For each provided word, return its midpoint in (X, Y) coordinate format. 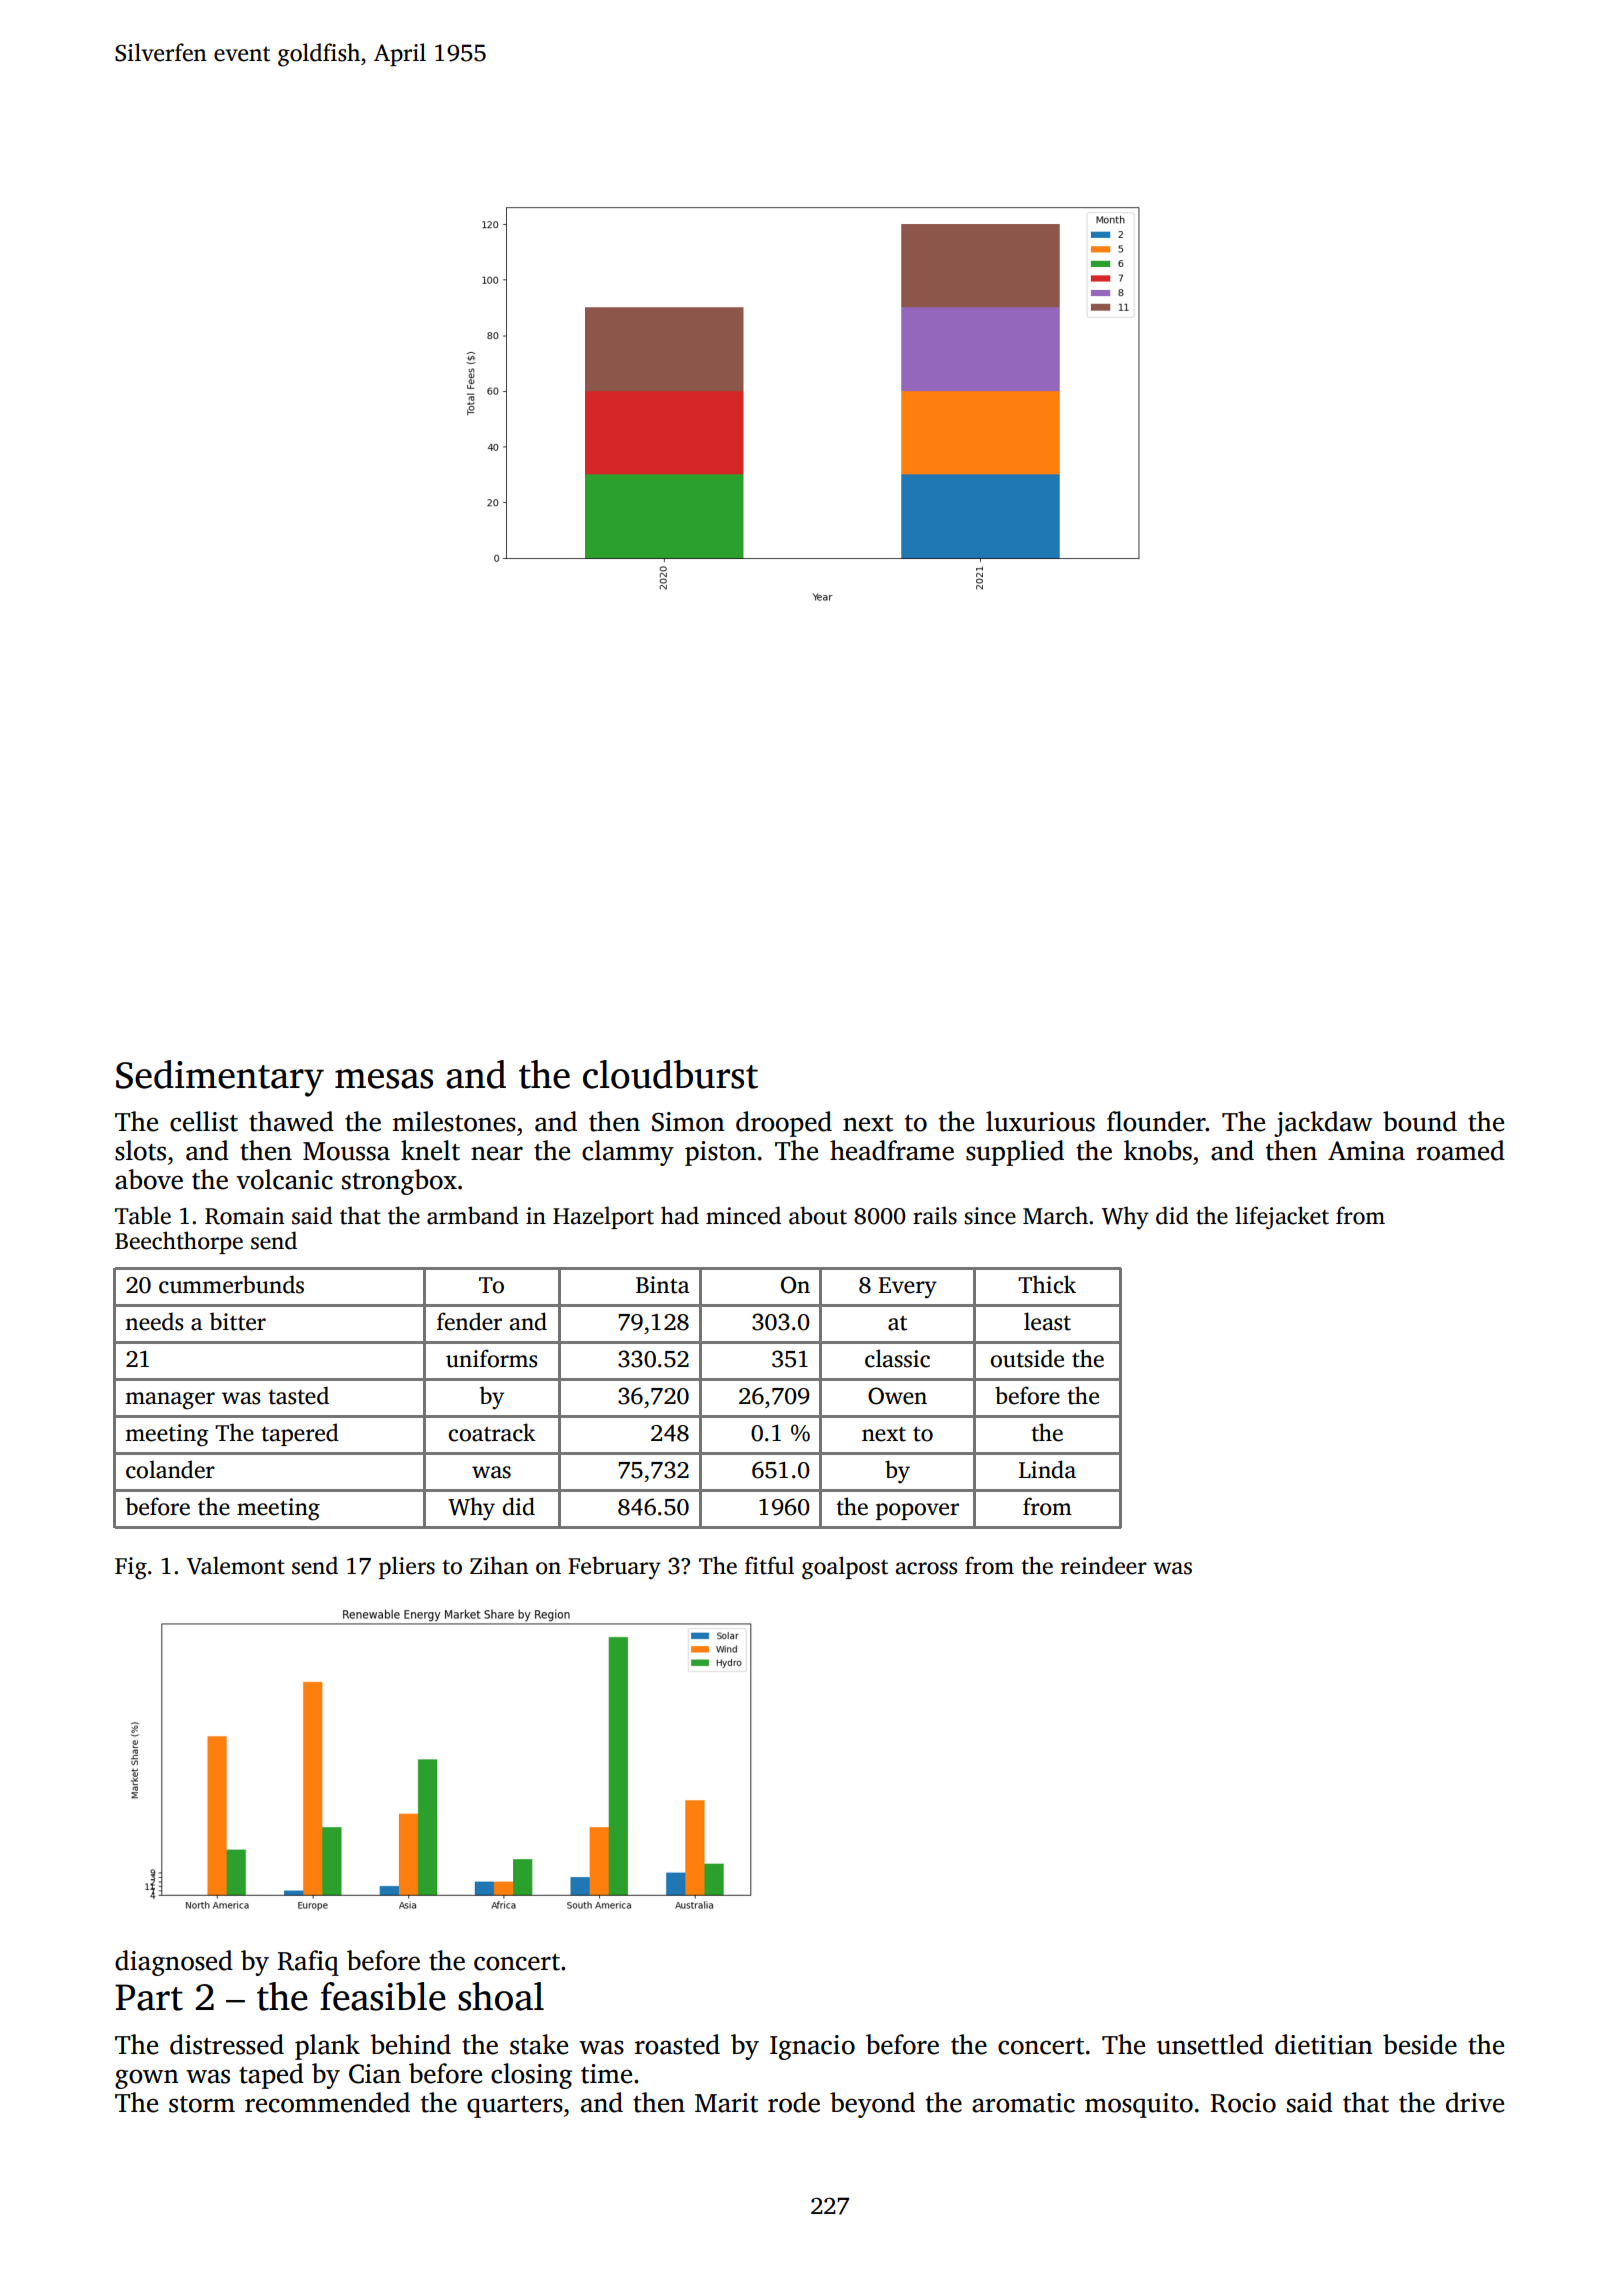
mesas (384, 1079)
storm (202, 2104)
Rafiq (308, 1963)
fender (469, 1321)
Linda (1047, 1469)
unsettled (1210, 2044)
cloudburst (670, 1074)
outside (1027, 1358)
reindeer (1104, 1565)
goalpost (845, 1568)
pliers (407, 1567)
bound (1420, 1121)
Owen (897, 1396)
